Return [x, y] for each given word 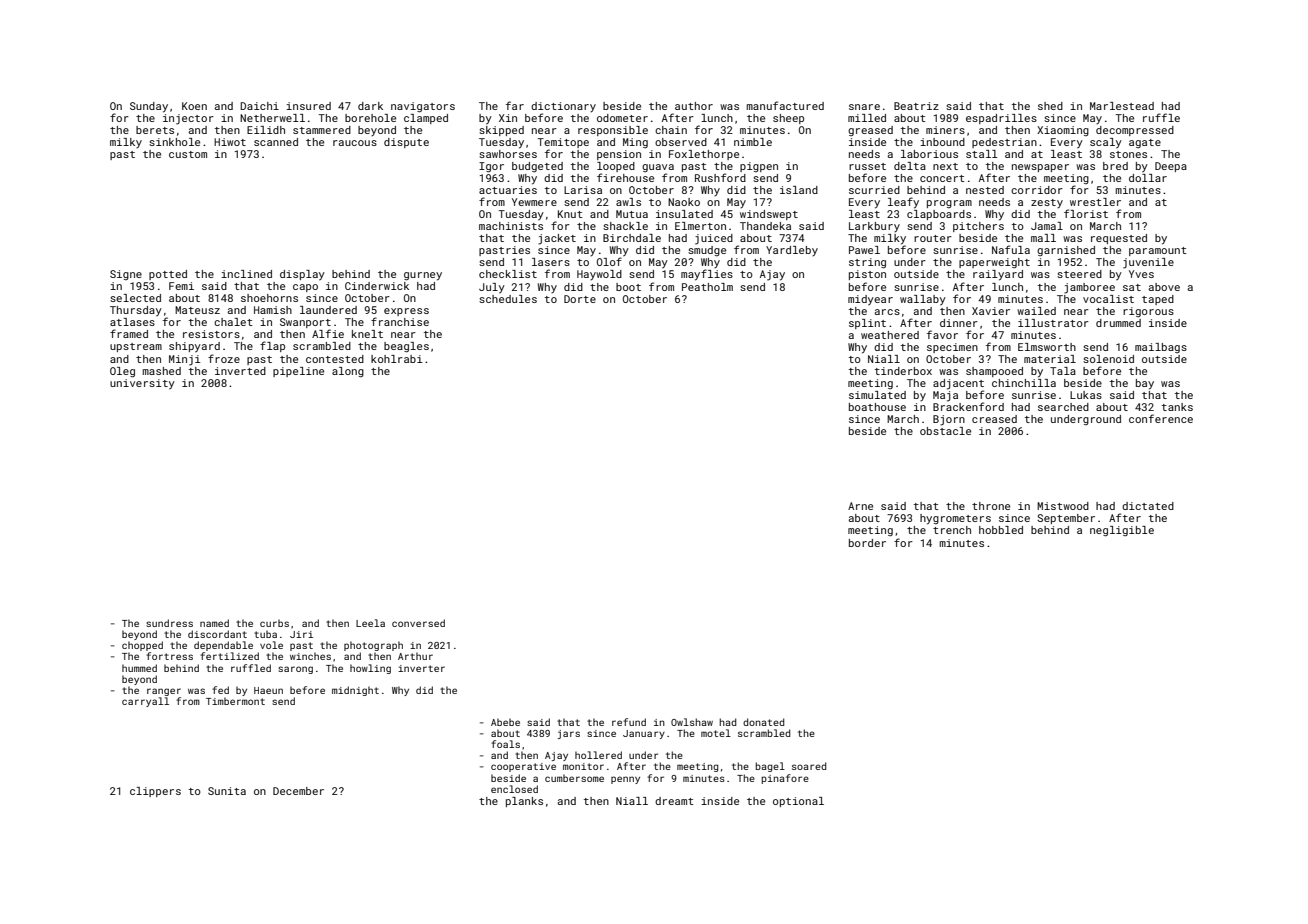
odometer [622, 118]
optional [798, 802]
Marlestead [1122, 106]
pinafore [785, 779]
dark [370, 106]
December [298, 791]
